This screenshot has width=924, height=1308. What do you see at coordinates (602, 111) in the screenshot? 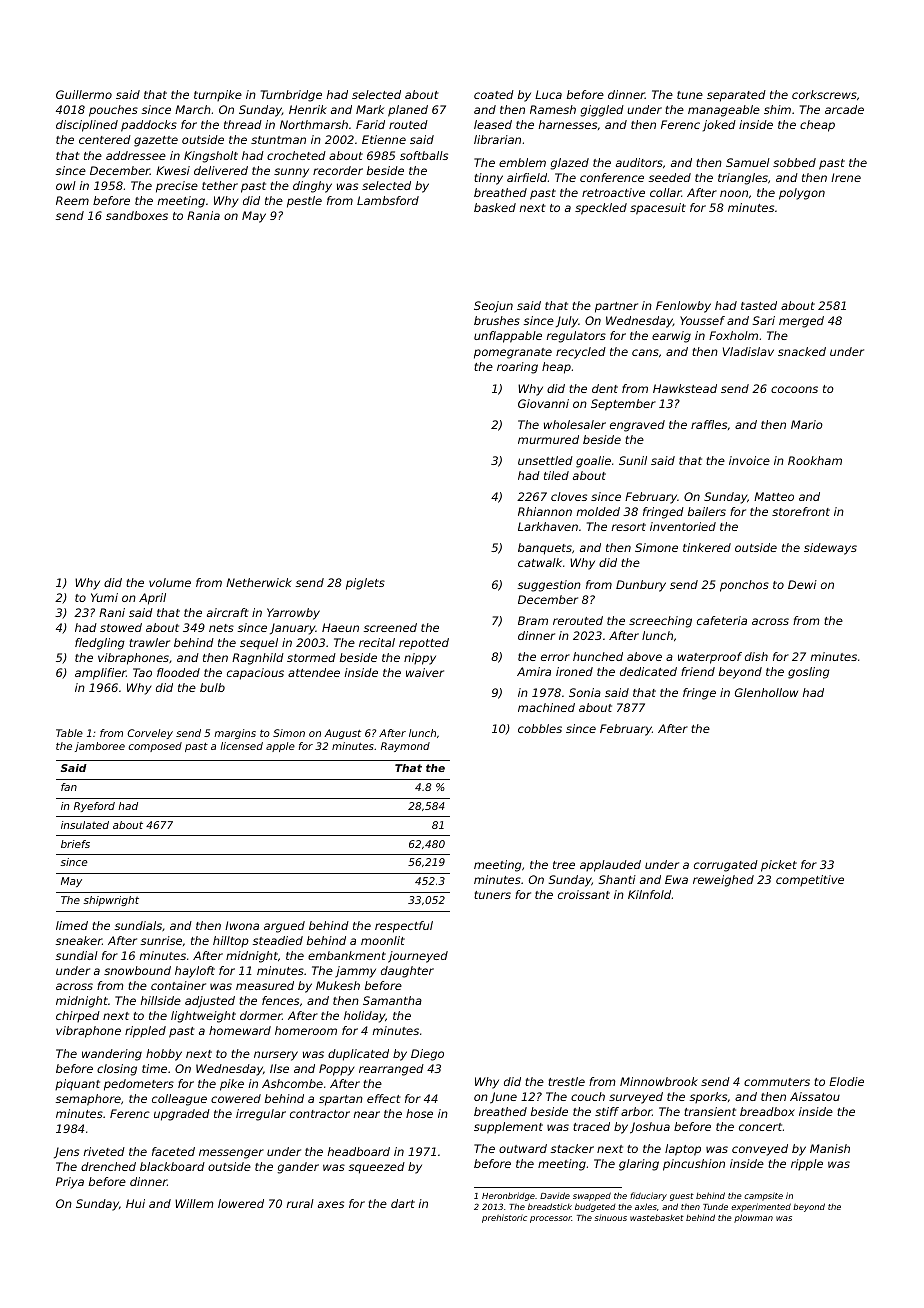
I see `giggled` at bounding box center [602, 111].
